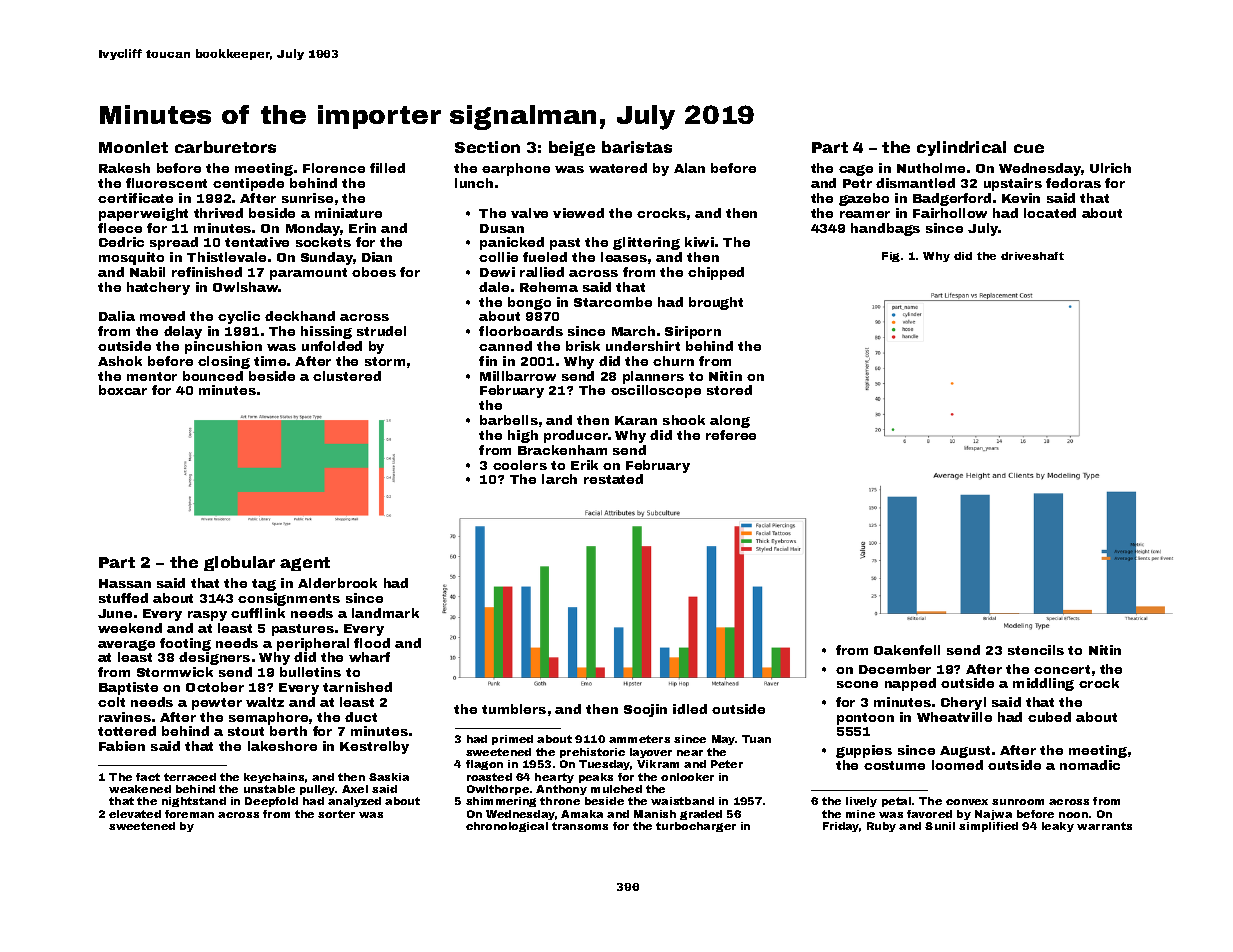 The width and height of the screenshot is (1233, 952). What do you see at coordinates (729, 390) in the screenshot?
I see `stored` at bounding box center [729, 390].
